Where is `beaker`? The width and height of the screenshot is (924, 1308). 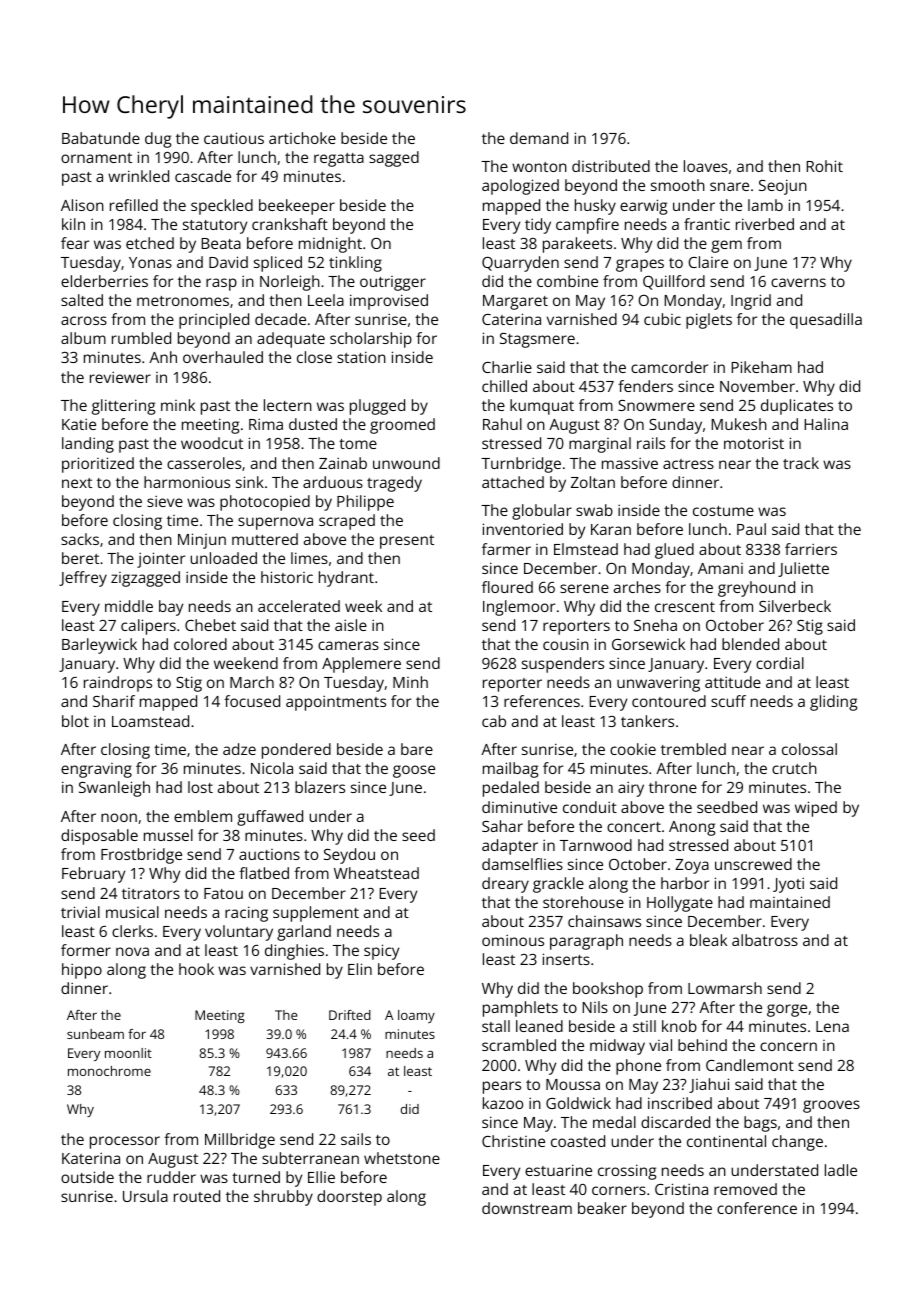
beaker is located at coordinates (602, 1208).
